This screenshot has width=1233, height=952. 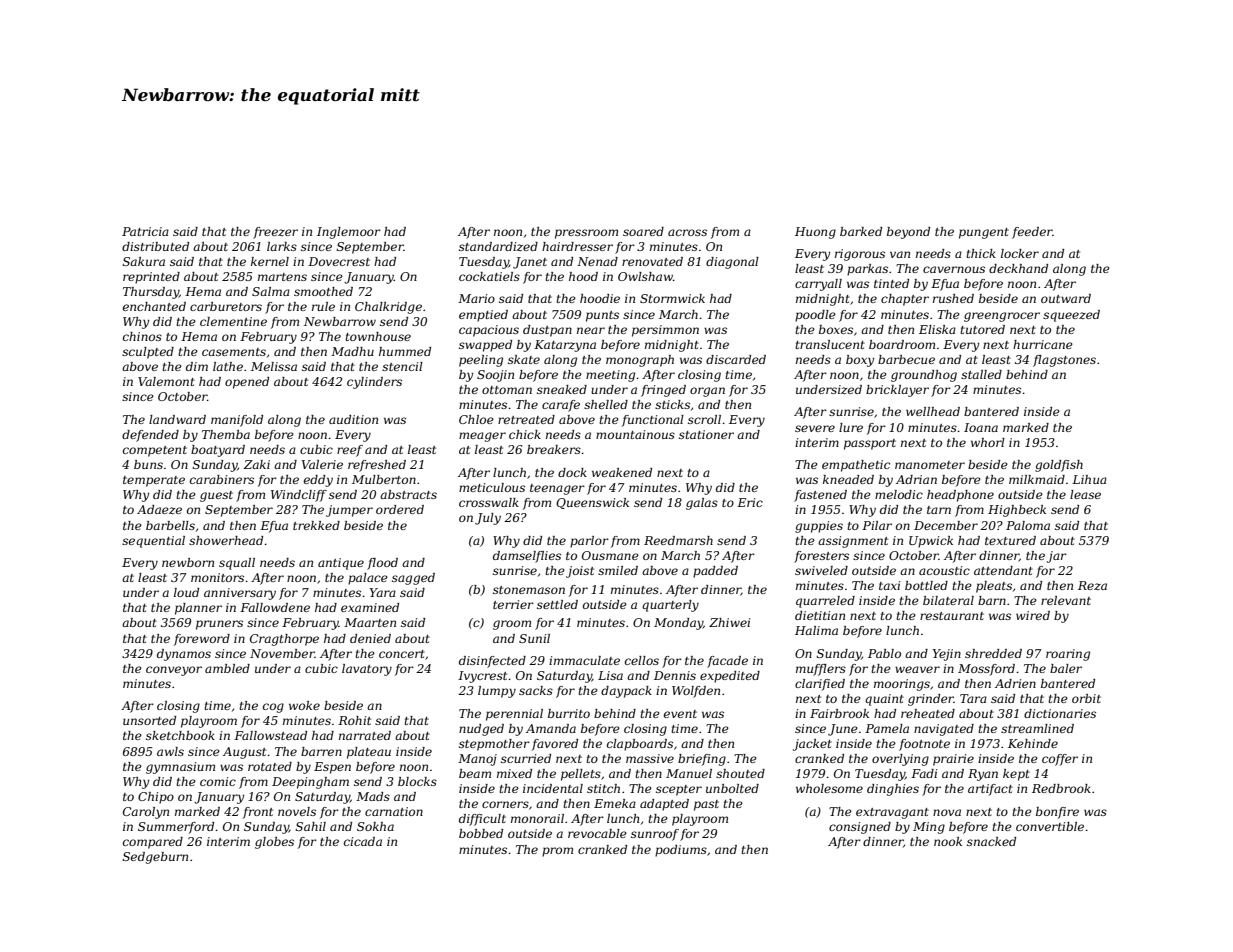 What do you see at coordinates (148, 353) in the screenshot?
I see `sculpted` at bounding box center [148, 353].
